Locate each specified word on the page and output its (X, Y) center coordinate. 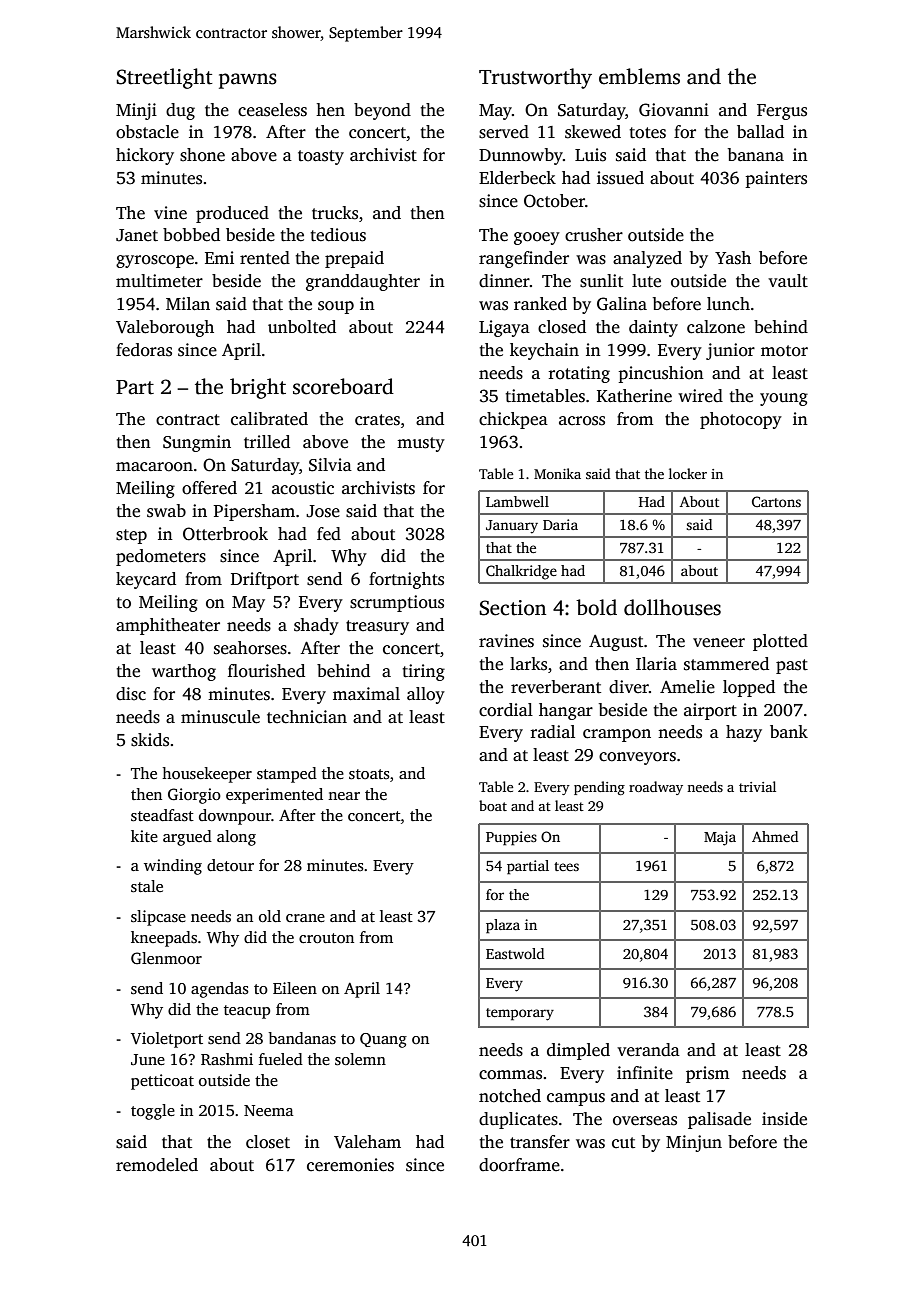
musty (421, 444)
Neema (269, 1110)
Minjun (694, 1143)
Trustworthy (535, 78)
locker (688, 473)
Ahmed (775, 836)
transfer (540, 1142)
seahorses (250, 648)
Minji (136, 111)
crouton (326, 938)
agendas (220, 990)
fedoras (144, 350)
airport (710, 711)
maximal (366, 693)
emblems (639, 76)
